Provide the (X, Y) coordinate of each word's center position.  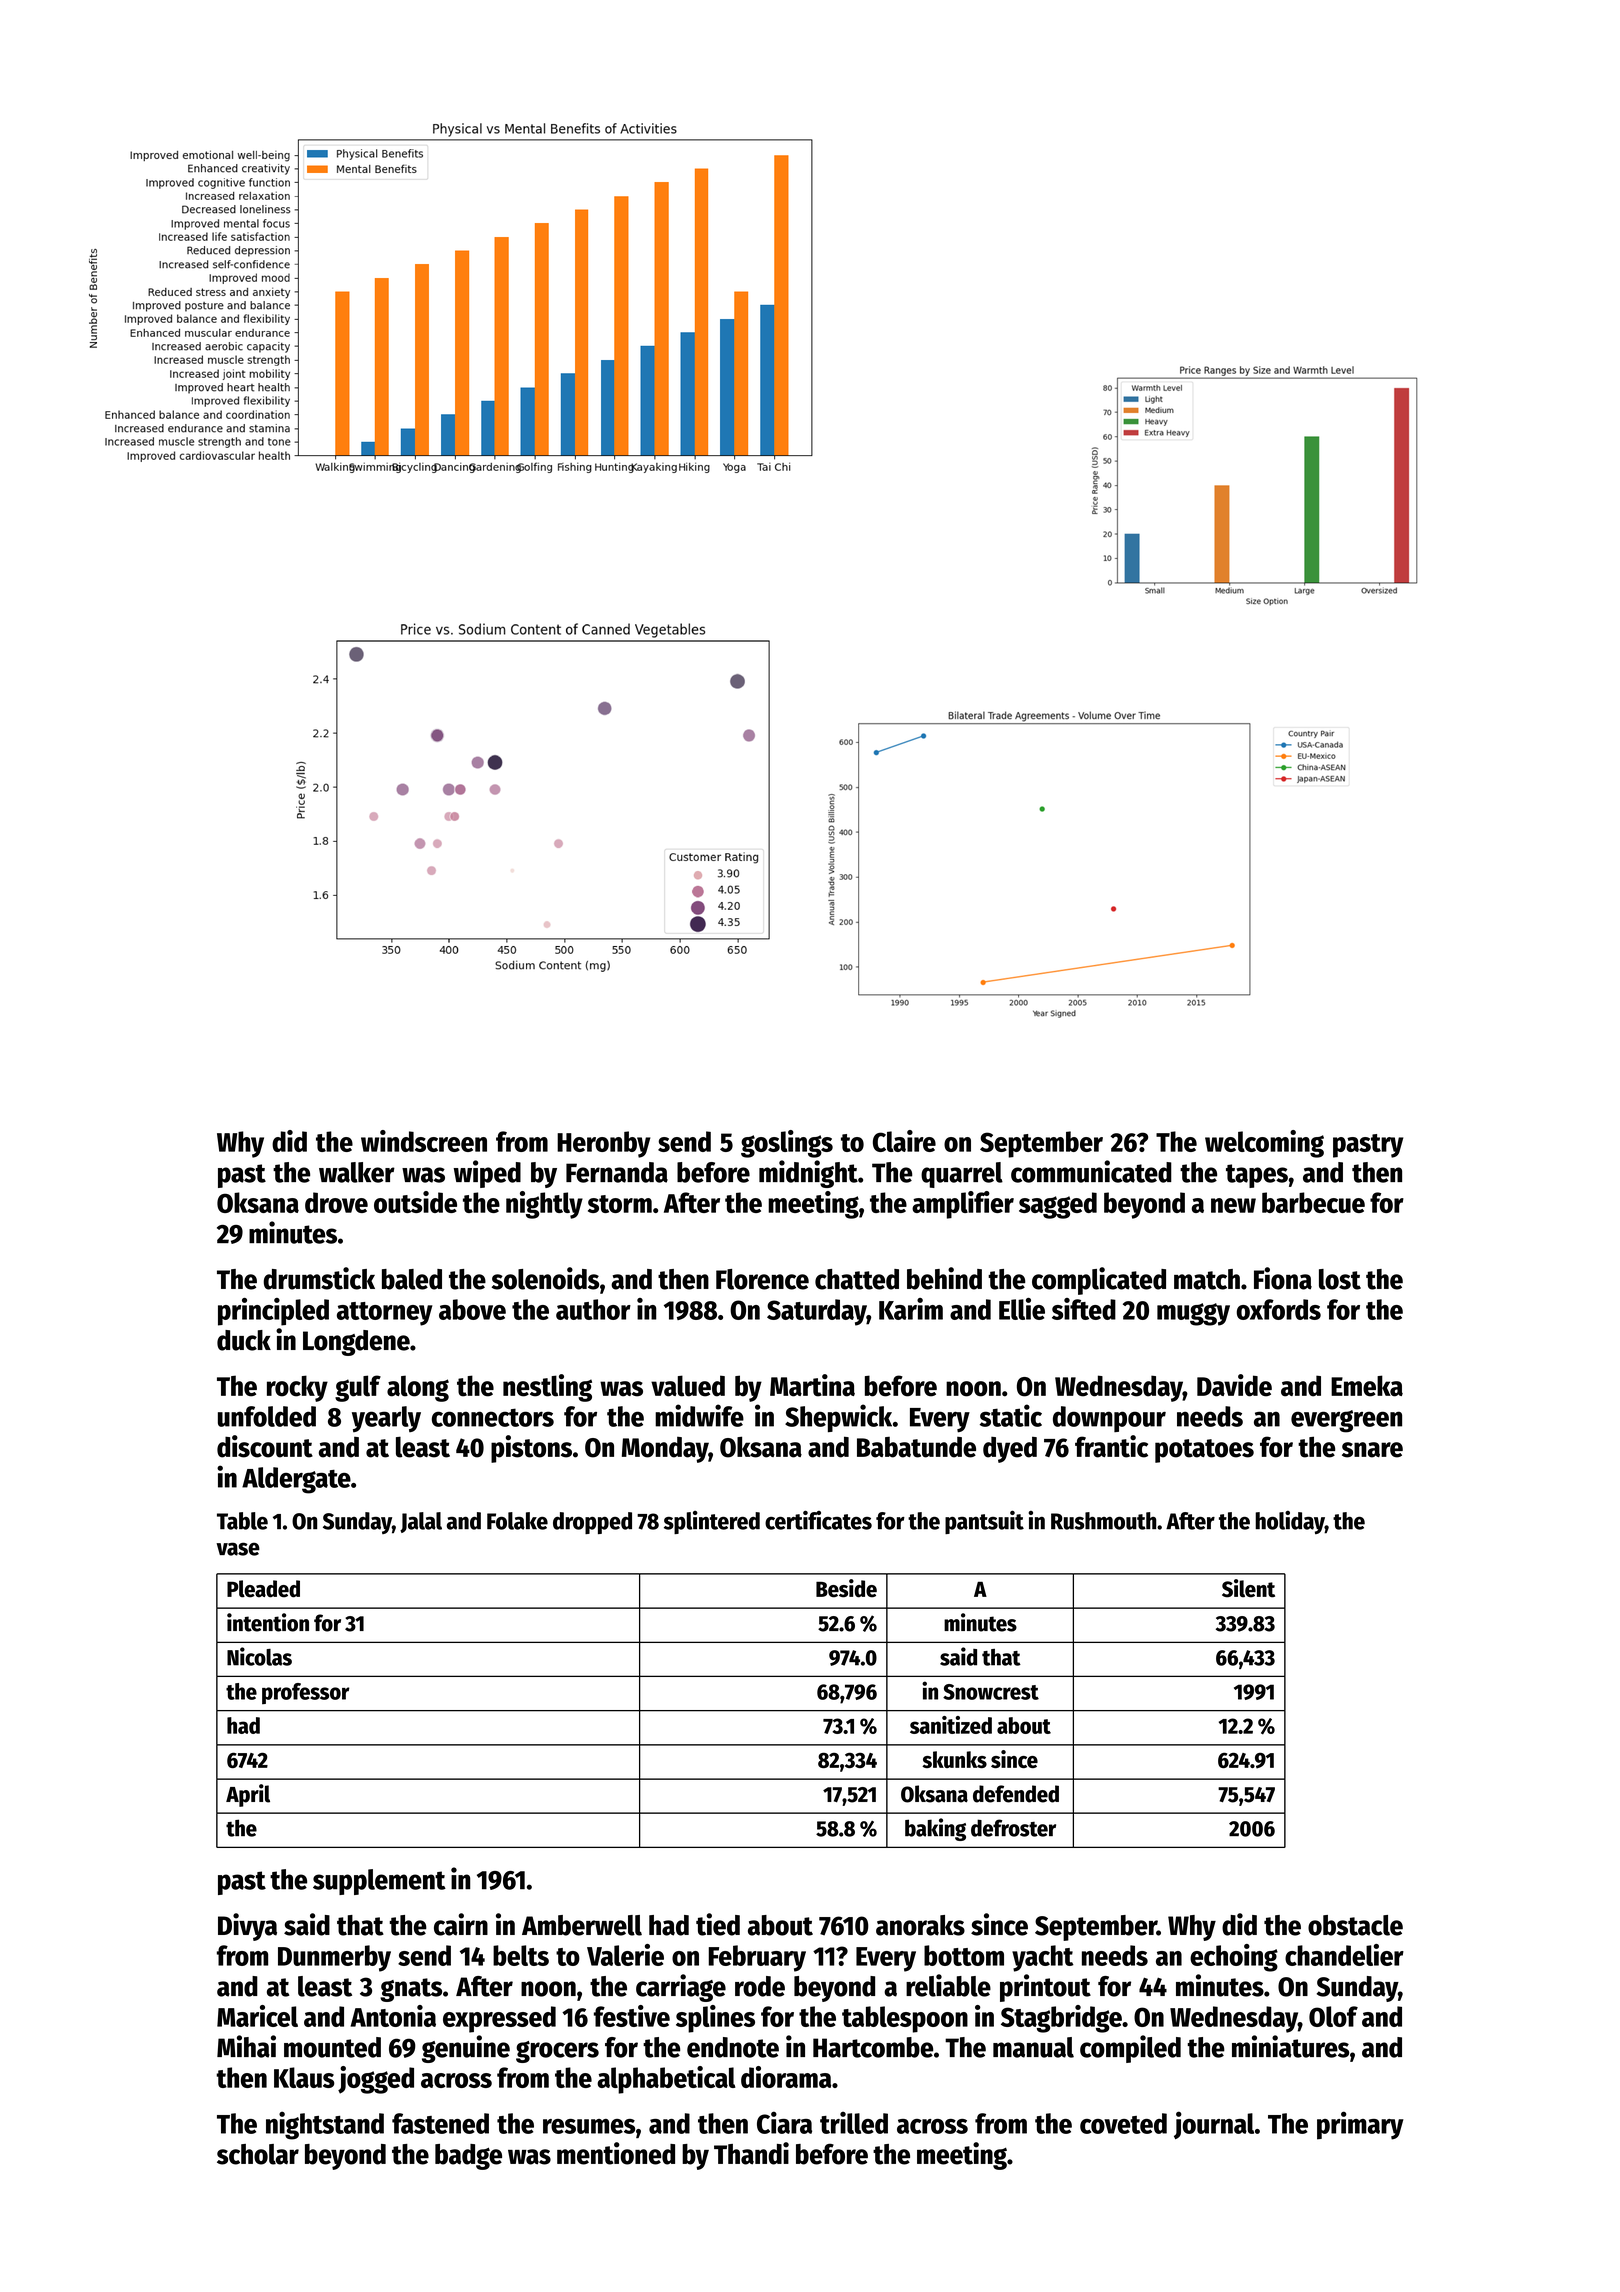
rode (760, 1986)
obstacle (1355, 1925)
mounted (332, 2047)
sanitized (951, 1725)
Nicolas (259, 1656)
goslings (787, 1144)
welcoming (1264, 1144)
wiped (487, 1174)
